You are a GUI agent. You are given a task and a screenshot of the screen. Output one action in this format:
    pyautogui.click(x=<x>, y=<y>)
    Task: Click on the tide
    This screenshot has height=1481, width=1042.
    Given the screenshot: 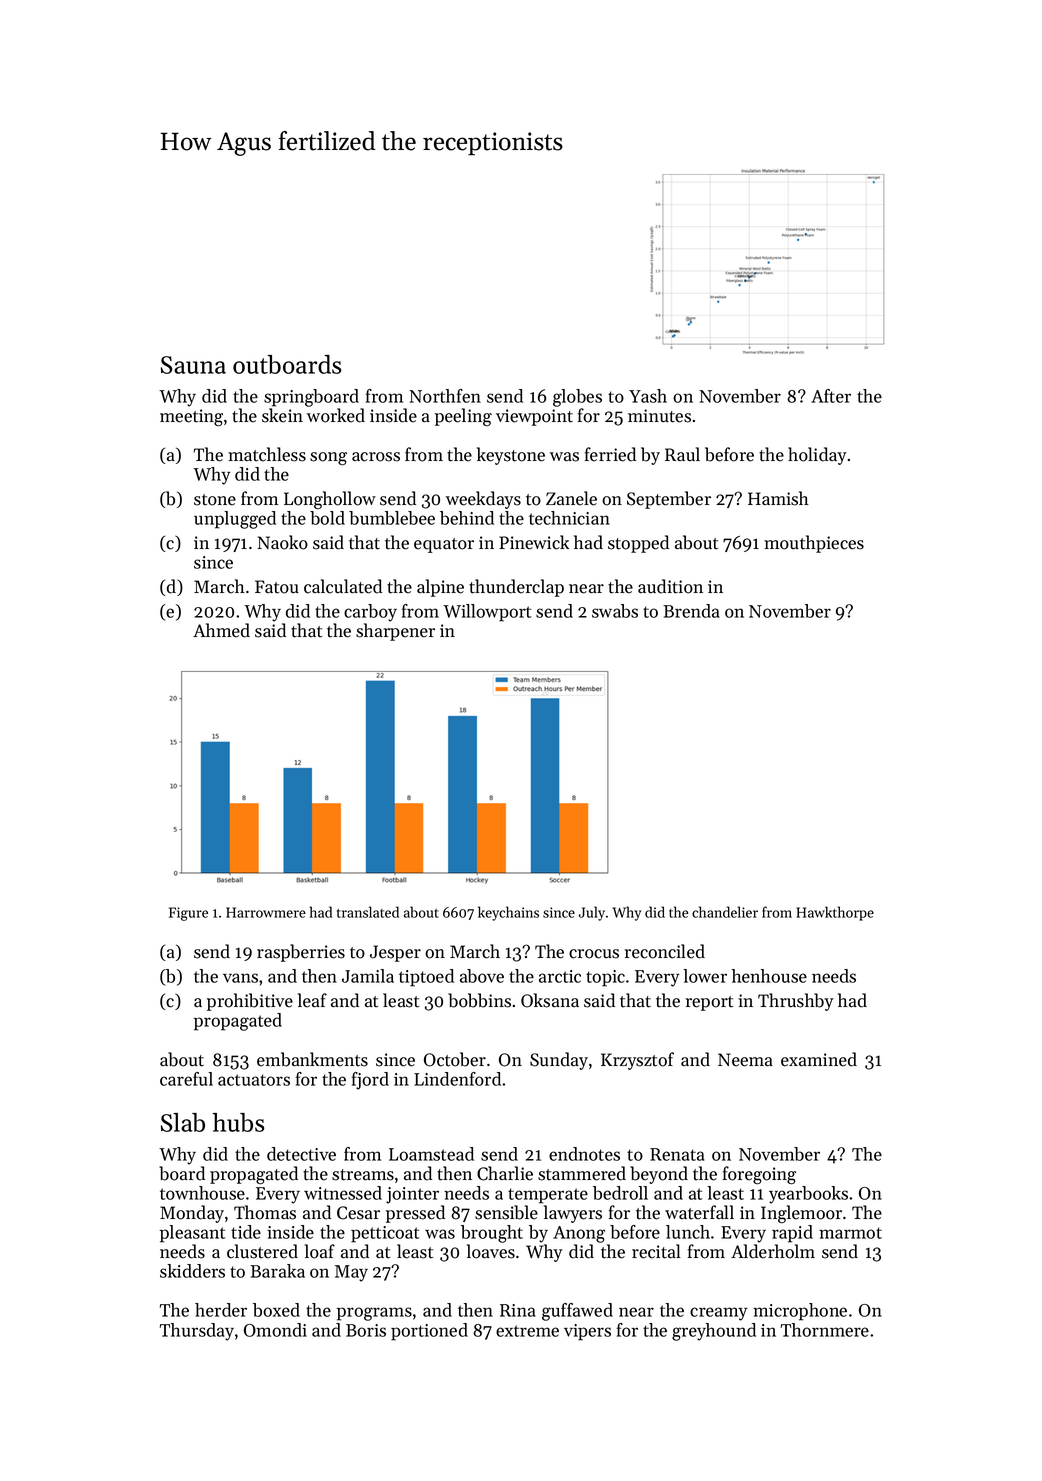 What is the action you would take?
    pyautogui.click(x=246, y=1232)
